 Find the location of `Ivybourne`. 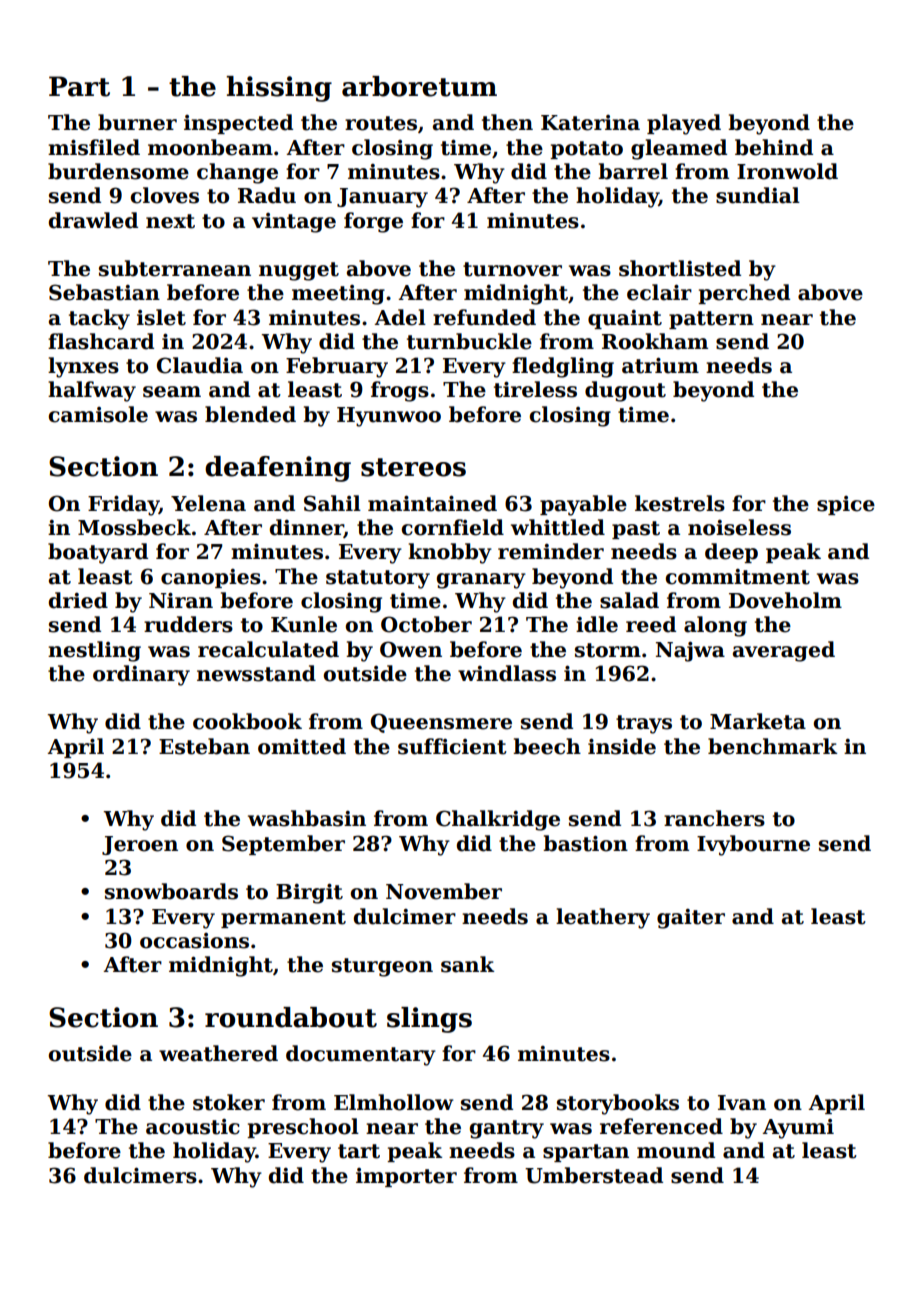

Ivybourne is located at coordinates (753, 845).
